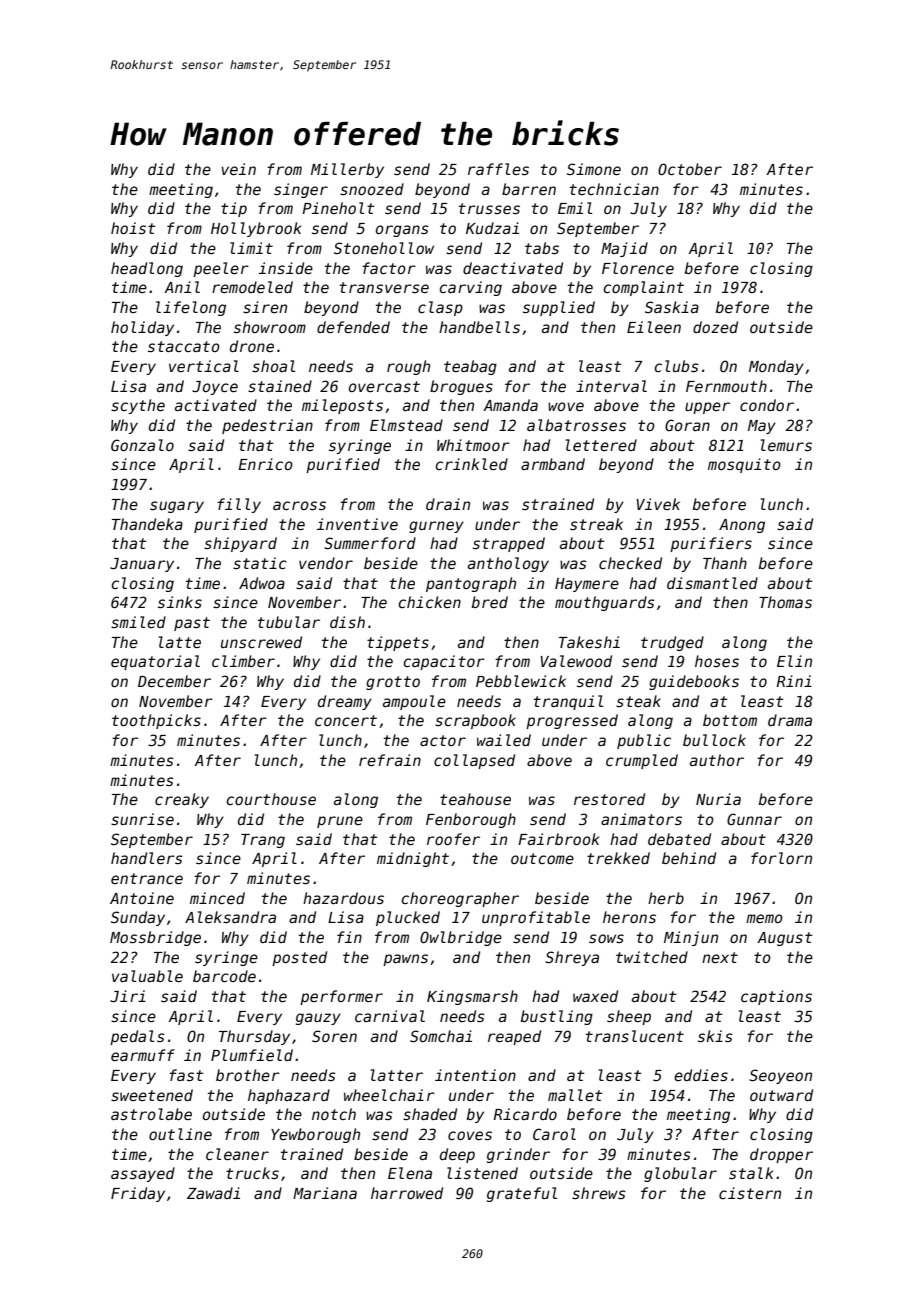 Image resolution: width=924 pixels, height=1308 pixels. Describe the element at coordinates (690, 169) in the screenshot. I see `October` at that location.
